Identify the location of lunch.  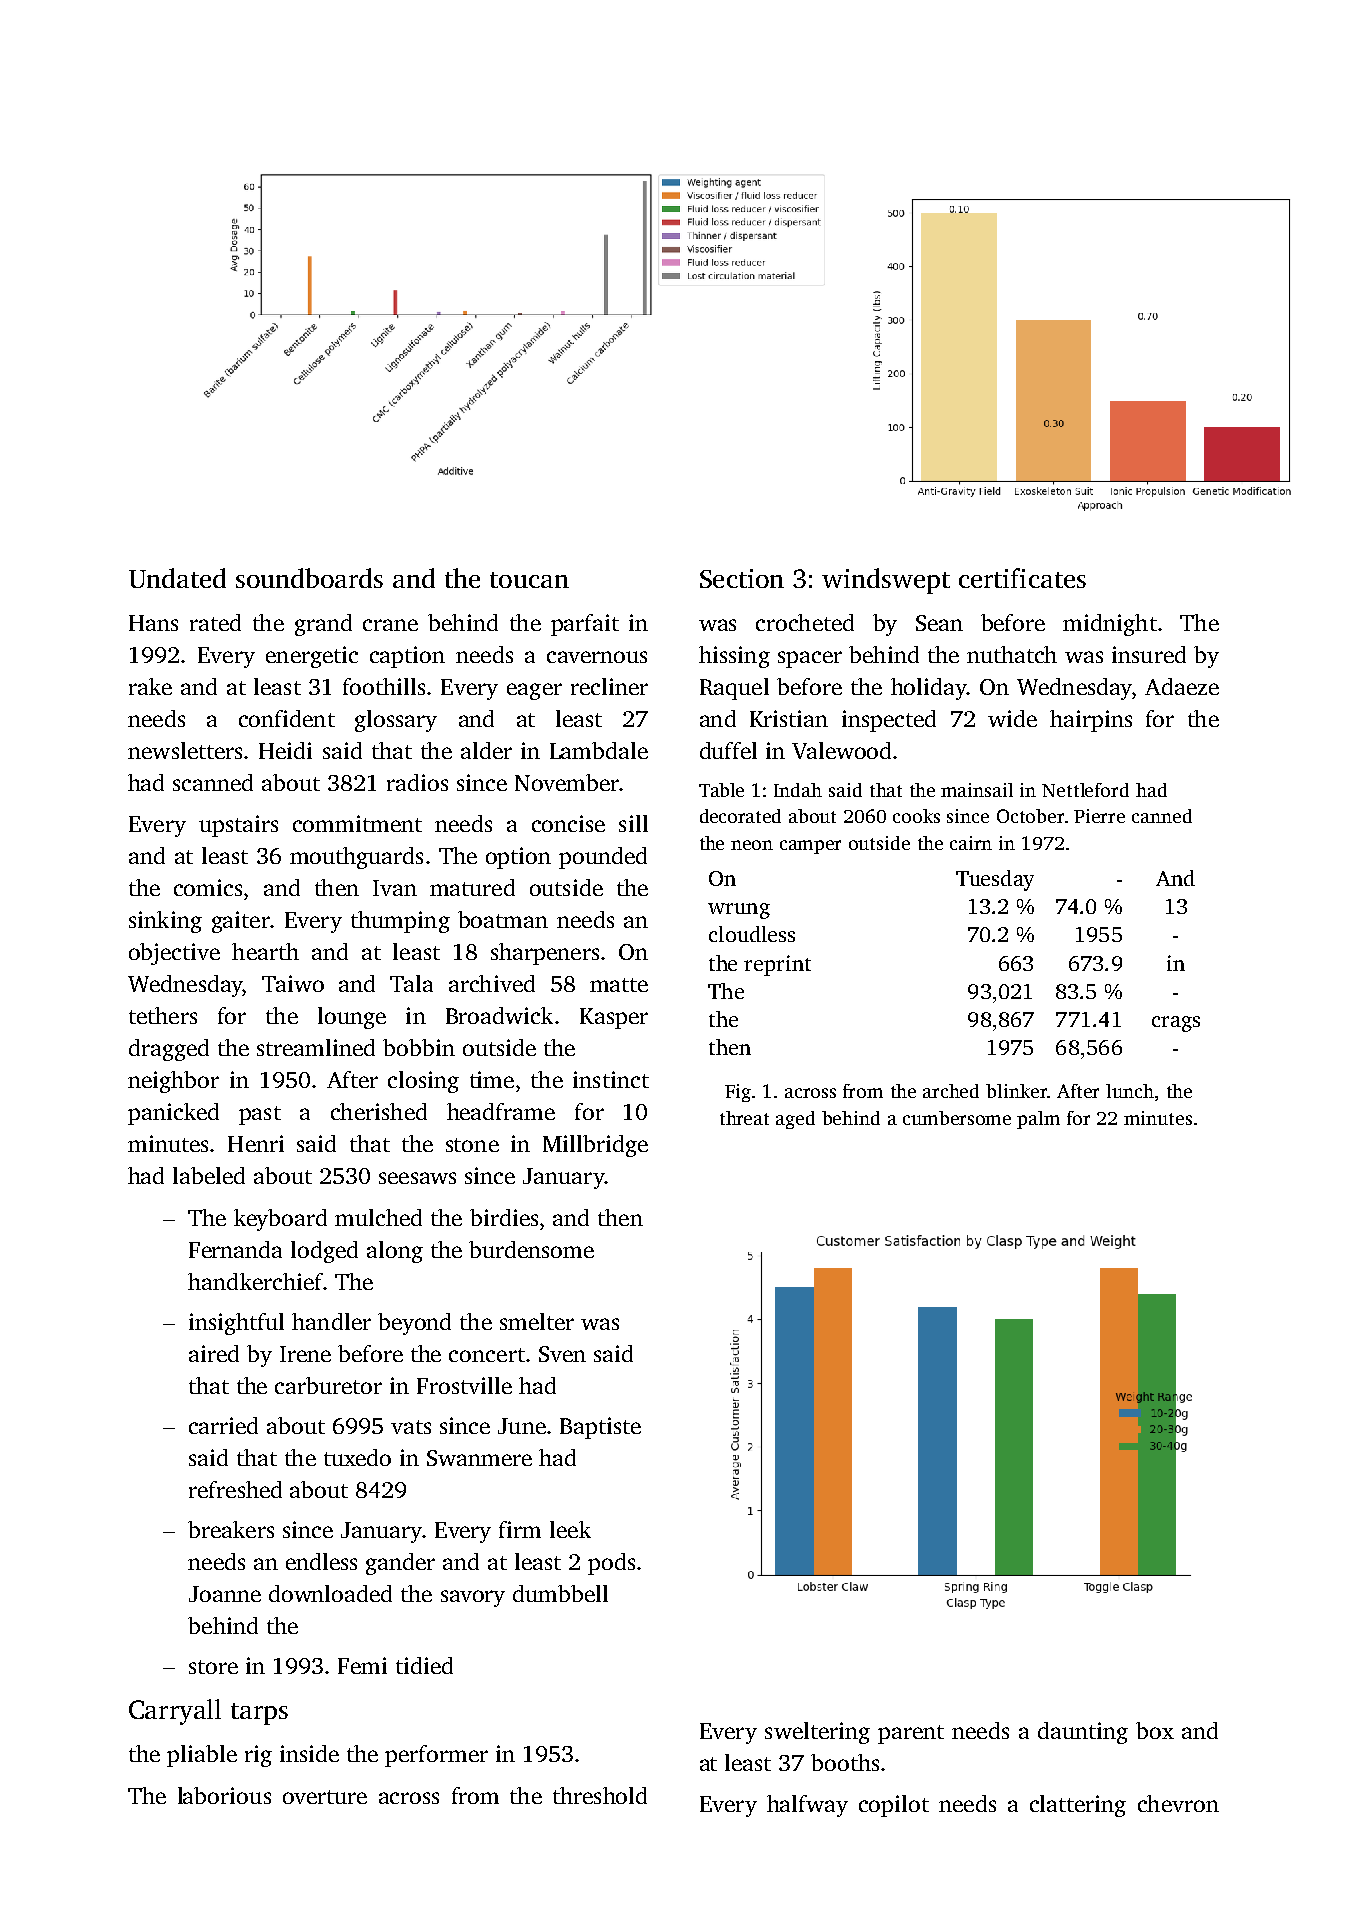
(1130, 1091).
